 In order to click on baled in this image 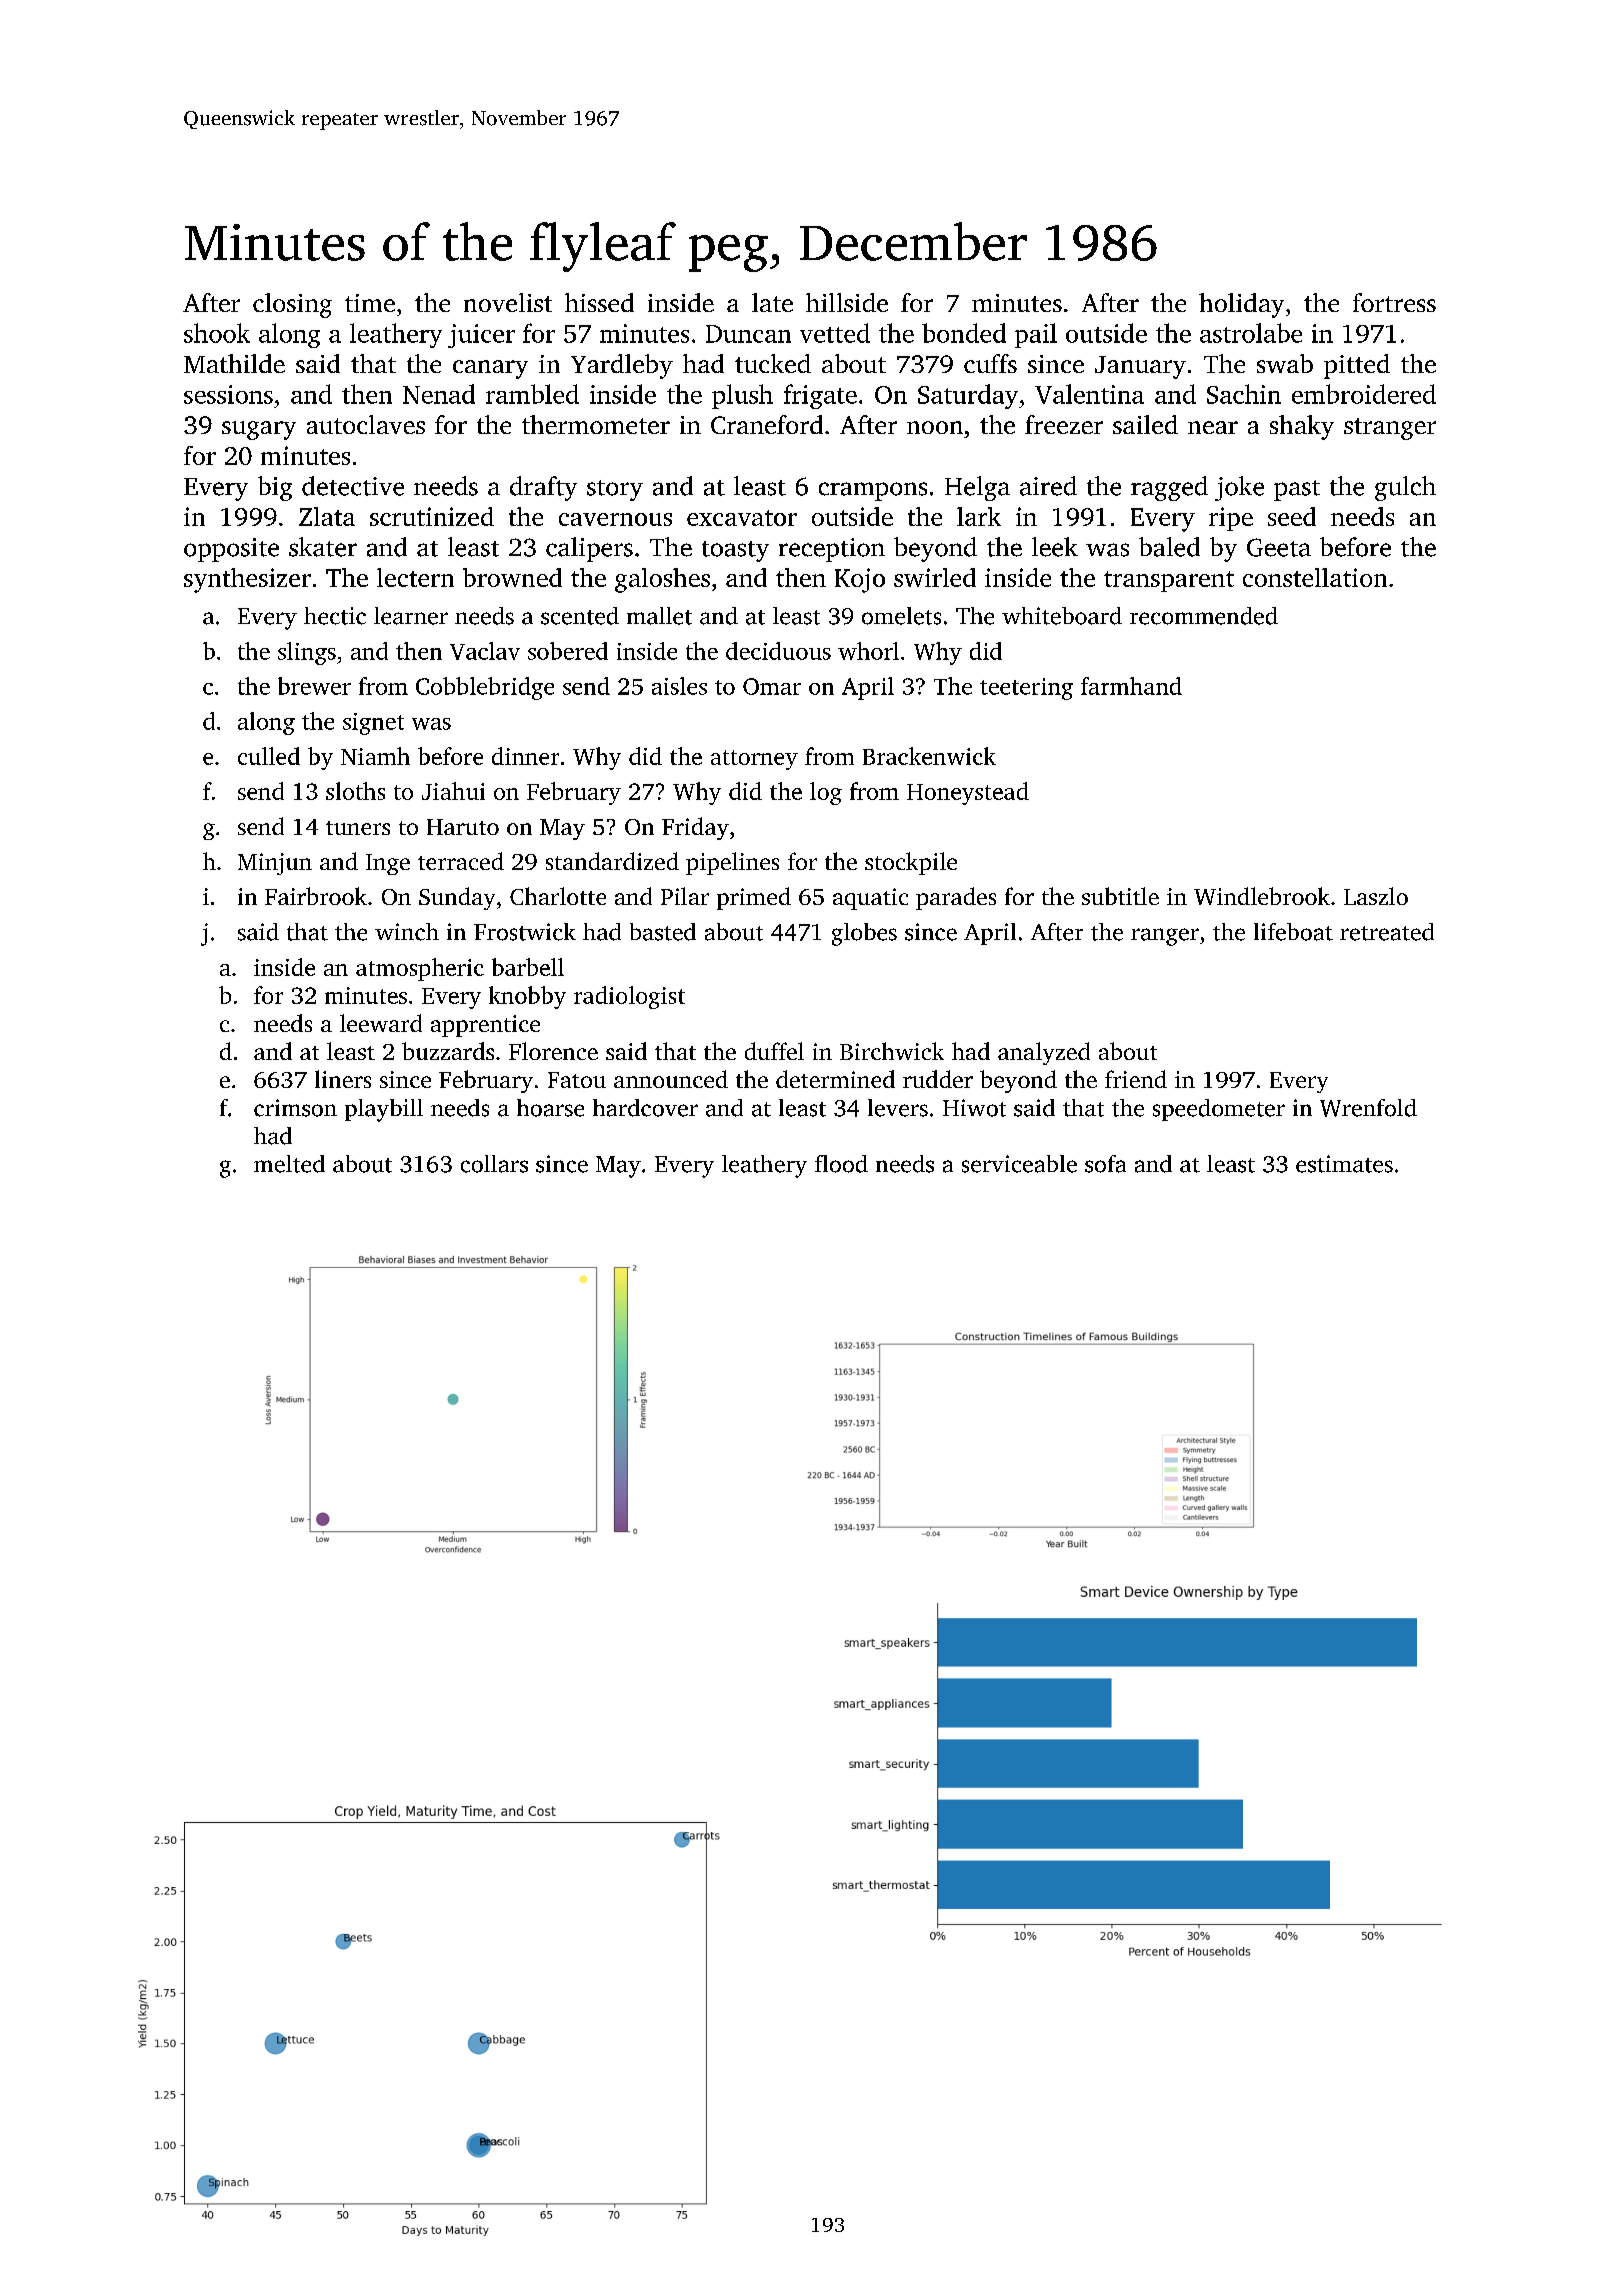, I will do `click(1169, 547)`.
